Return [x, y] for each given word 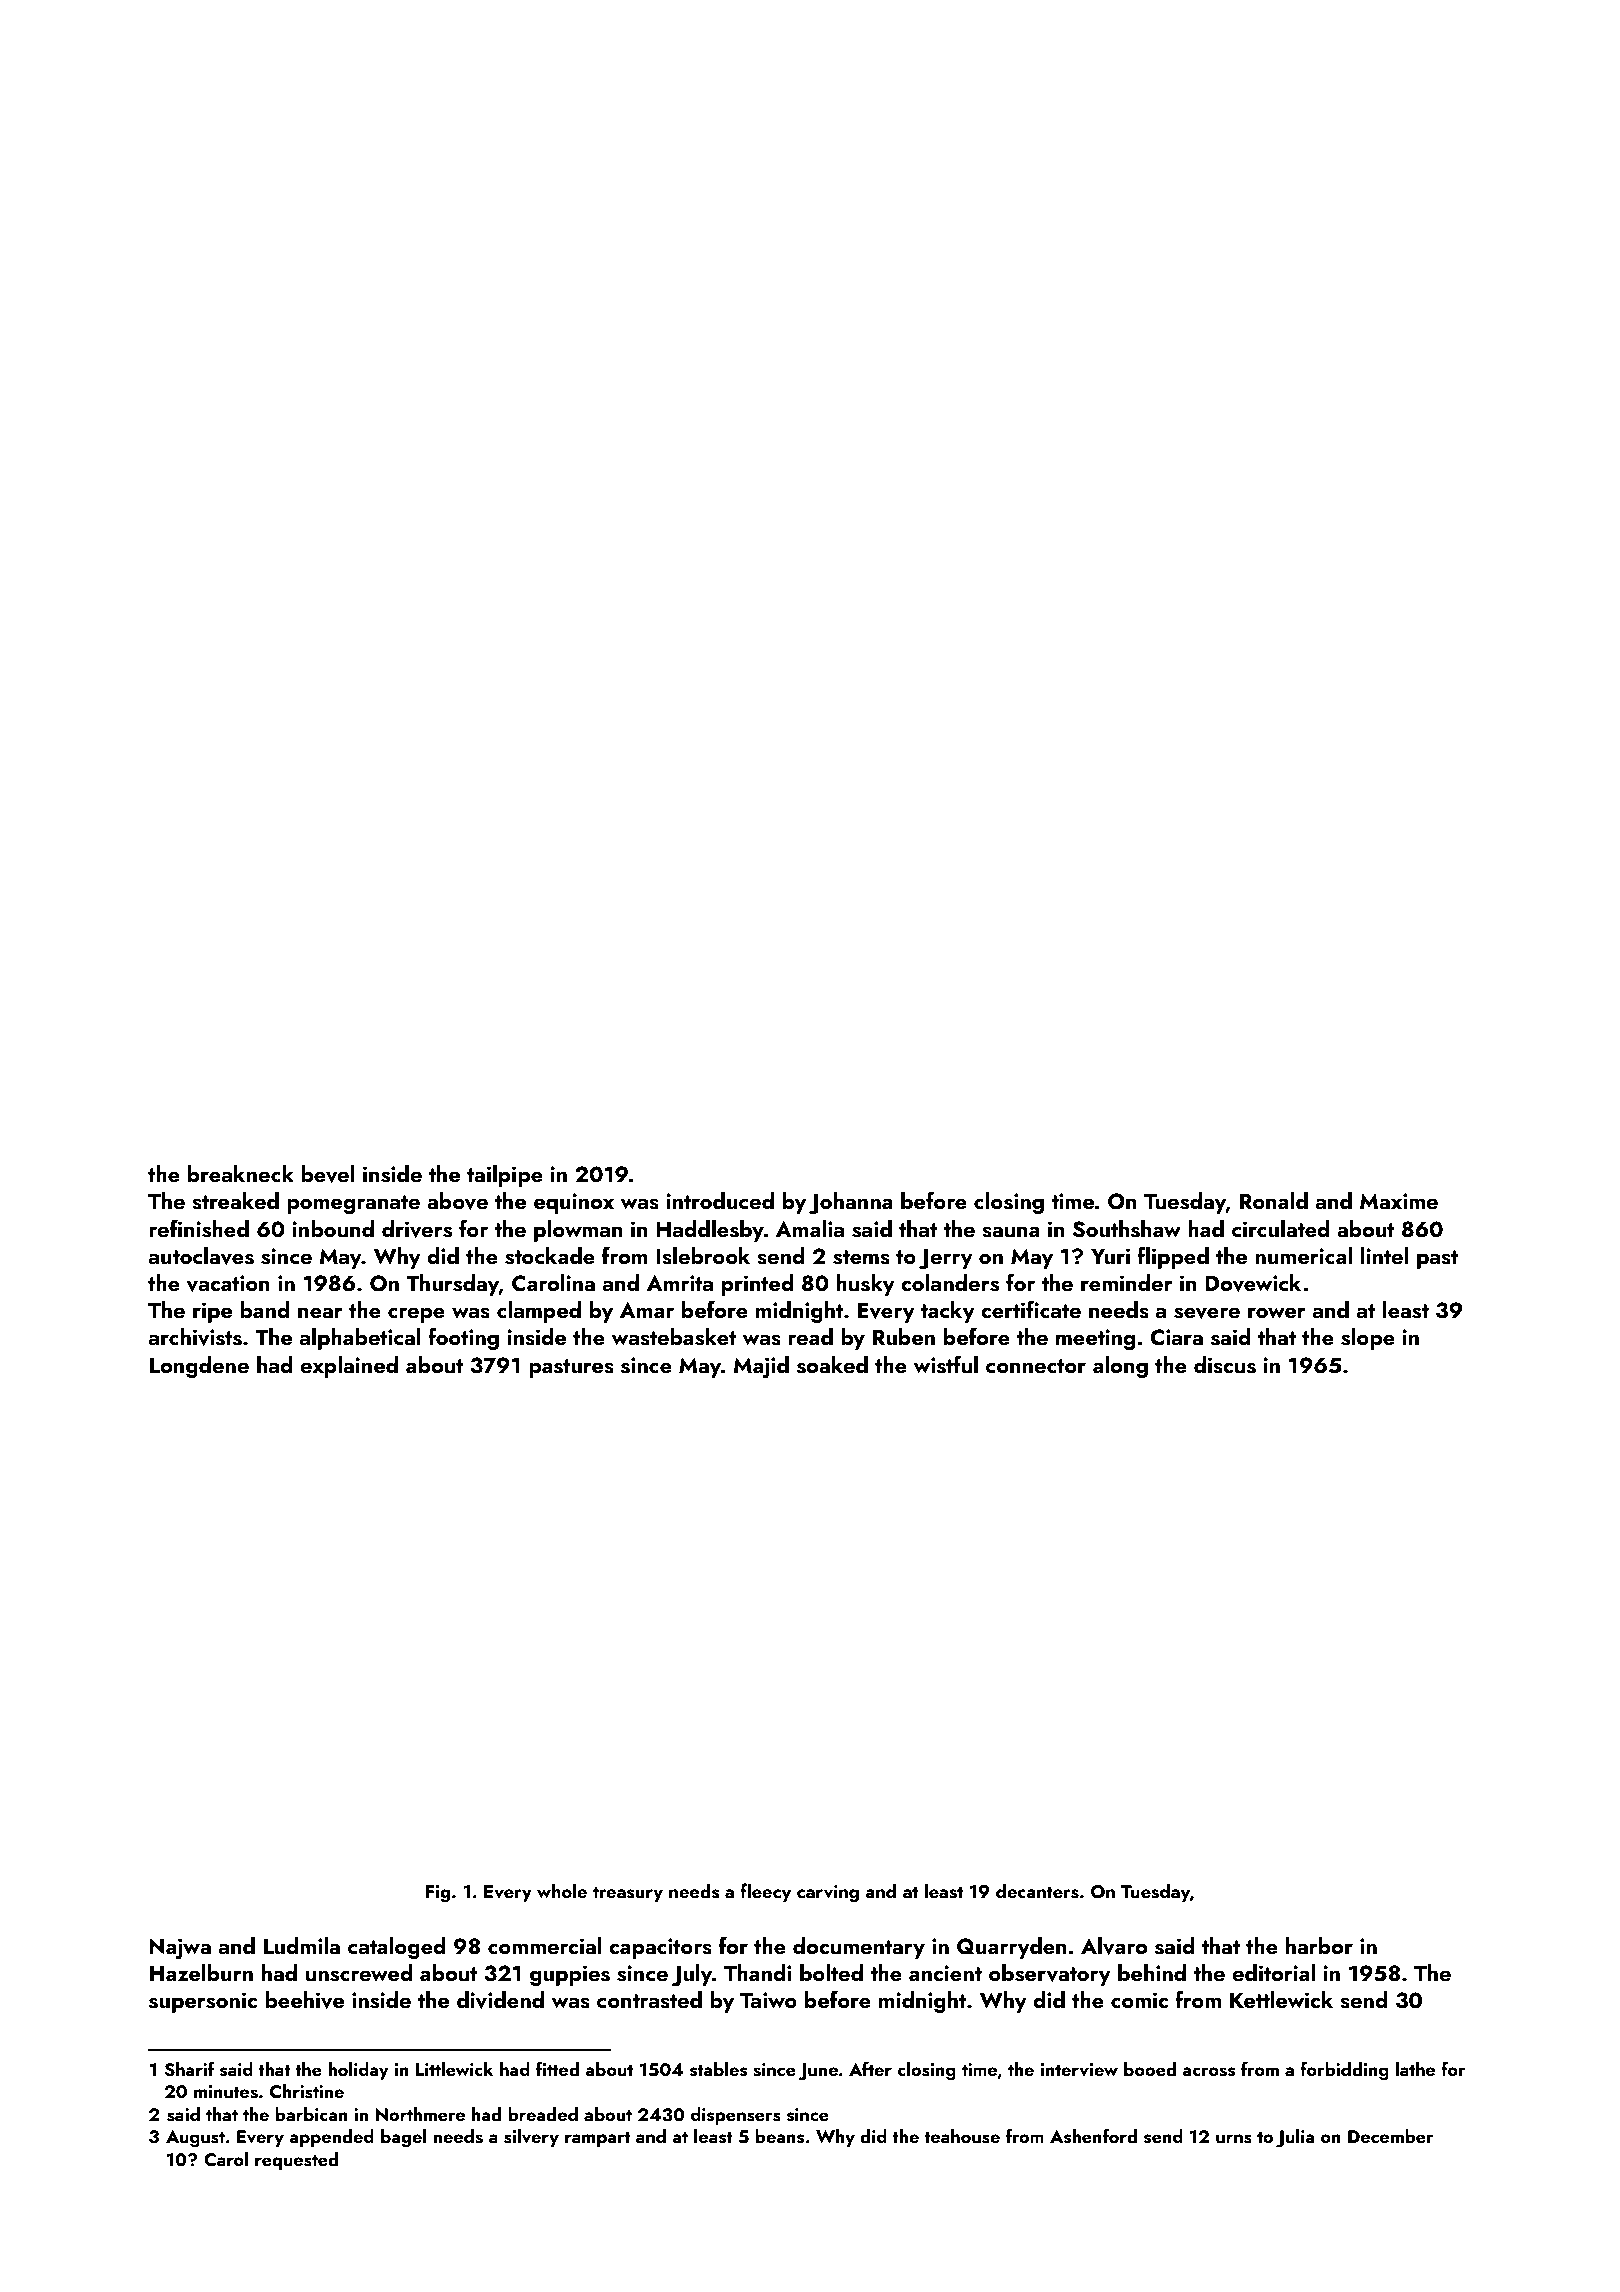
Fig [438, 1894]
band [265, 1309]
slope [1368, 1339]
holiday [358, 2071]
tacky [947, 1312]
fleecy [765, 1892]
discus [1225, 1365]
